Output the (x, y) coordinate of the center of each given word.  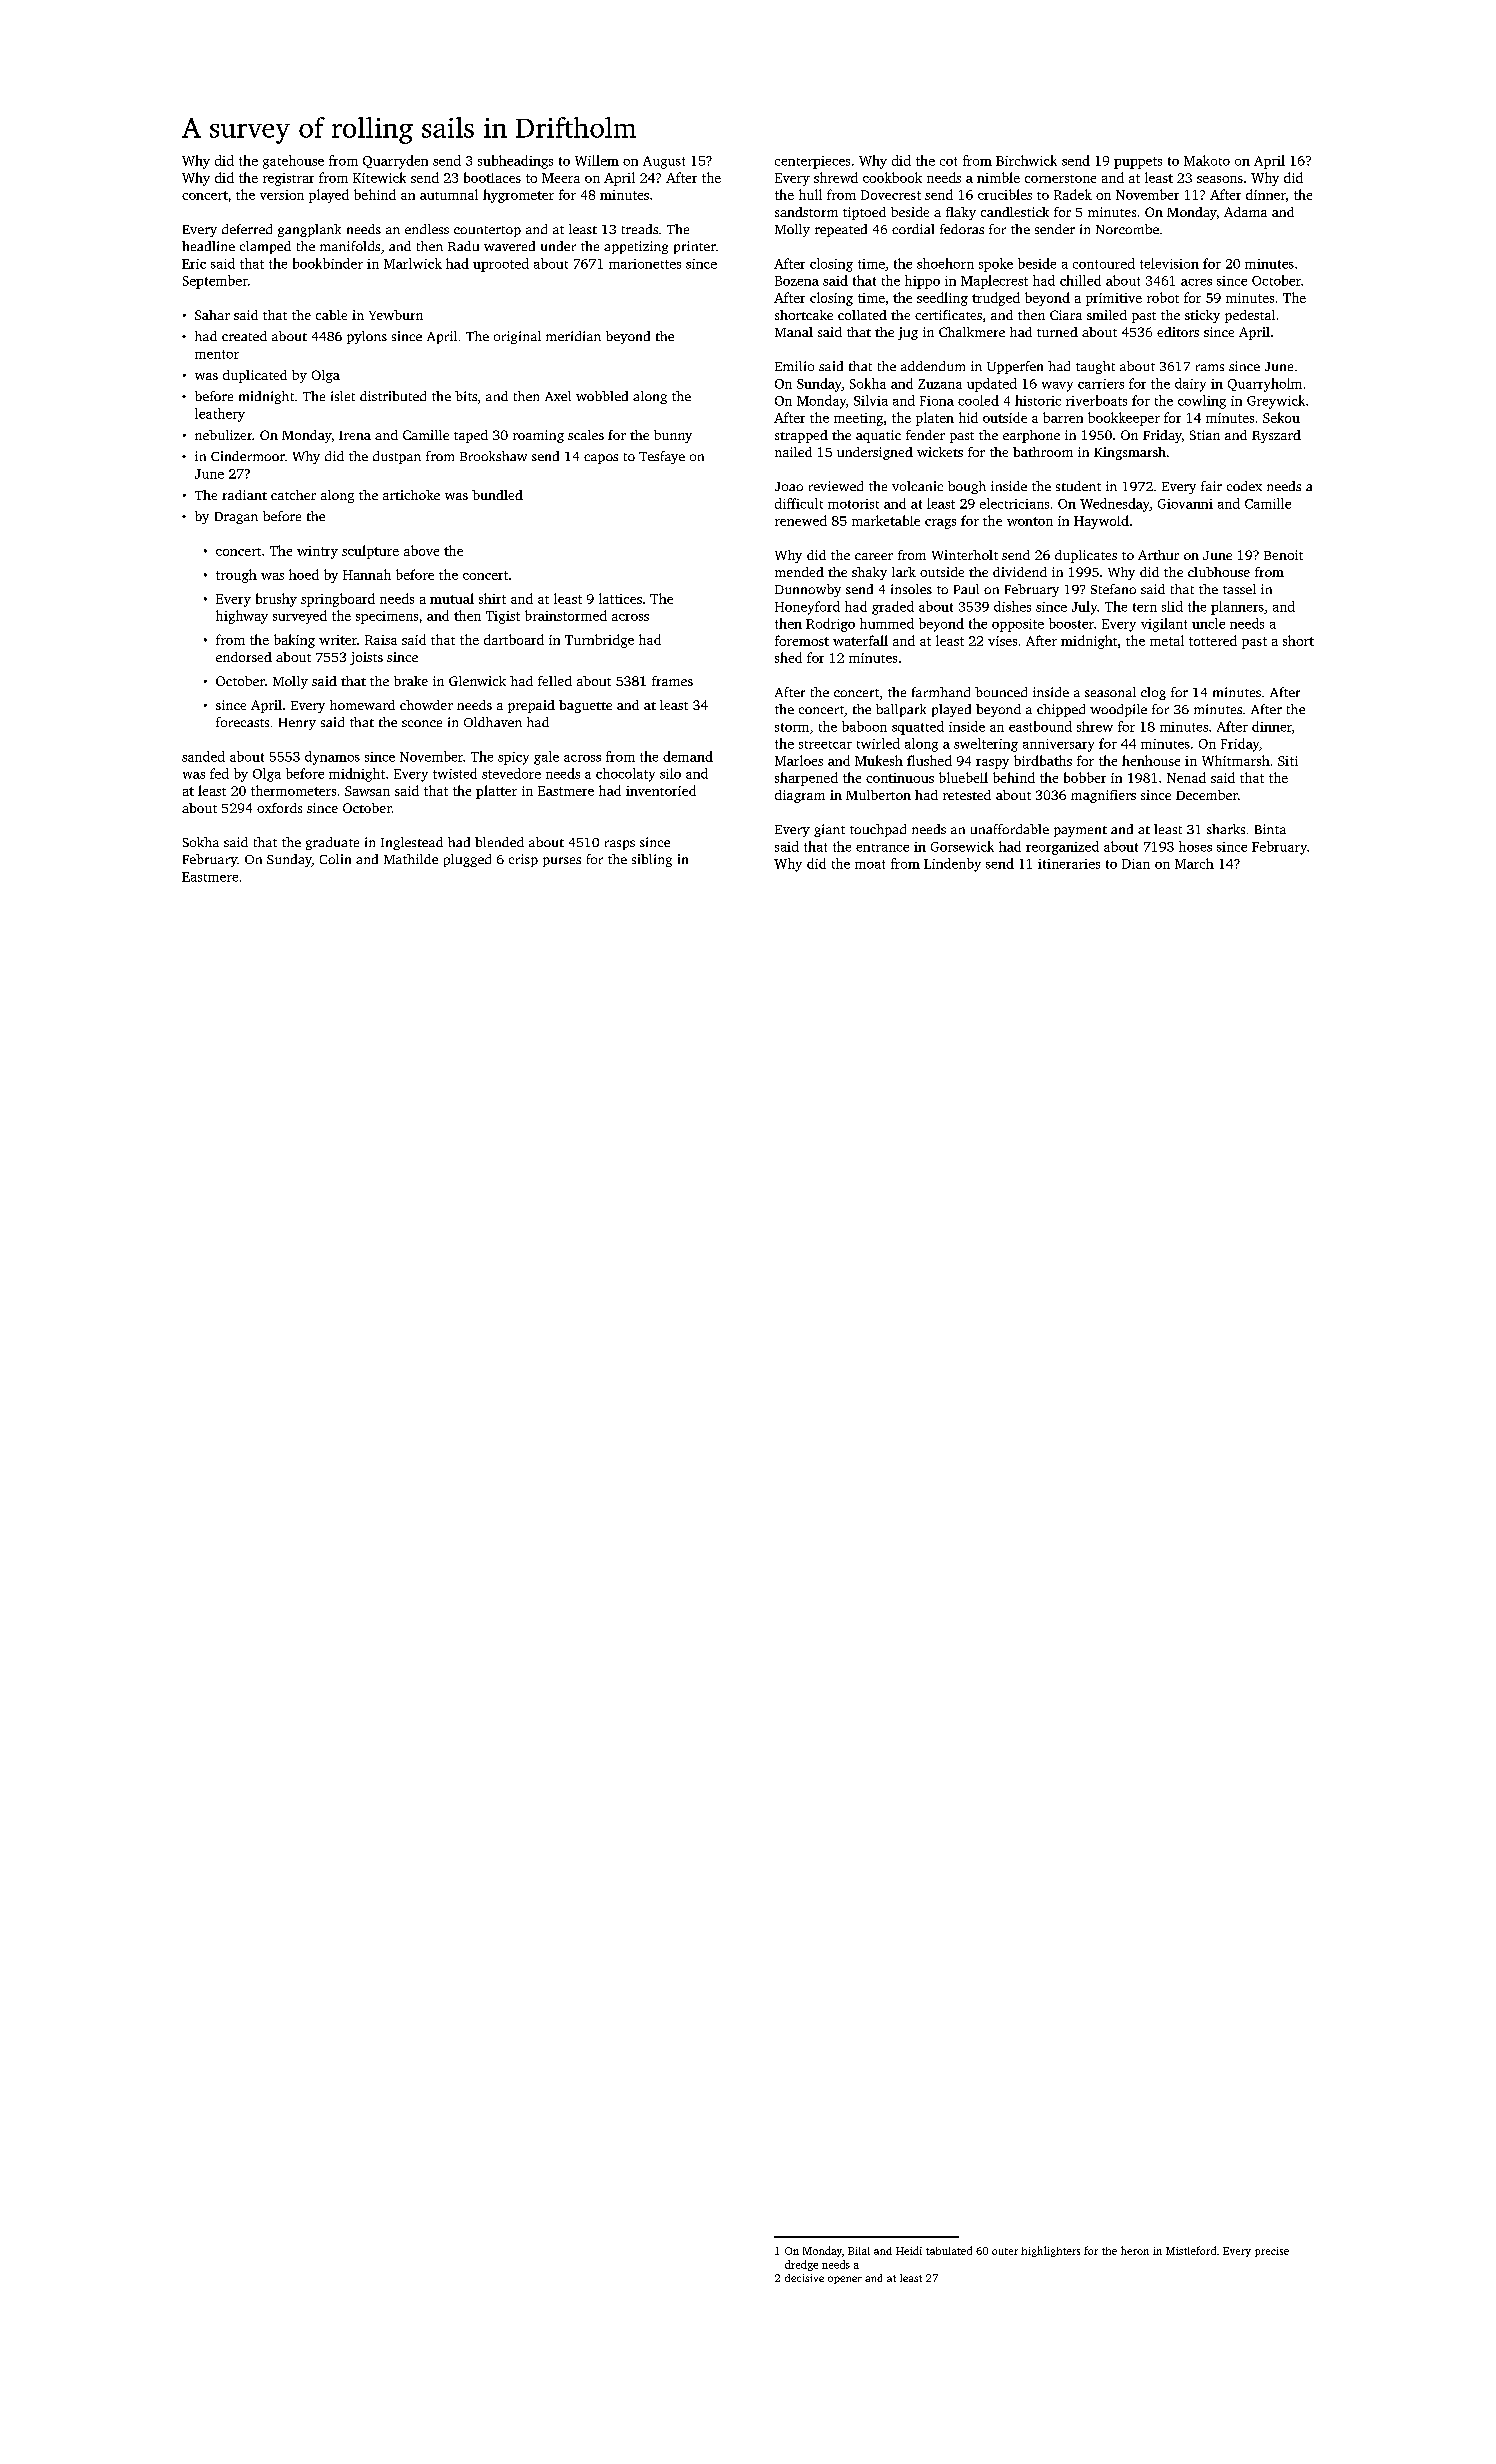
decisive (804, 2278)
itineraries (1069, 864)
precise (1272, 2252)
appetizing (636, 247)
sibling (652, 860)
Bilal (859, 2251)
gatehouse (293, 162)
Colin (335, 859)
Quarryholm (1265, 385)
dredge (801, 2265)
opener (845, 2280)
